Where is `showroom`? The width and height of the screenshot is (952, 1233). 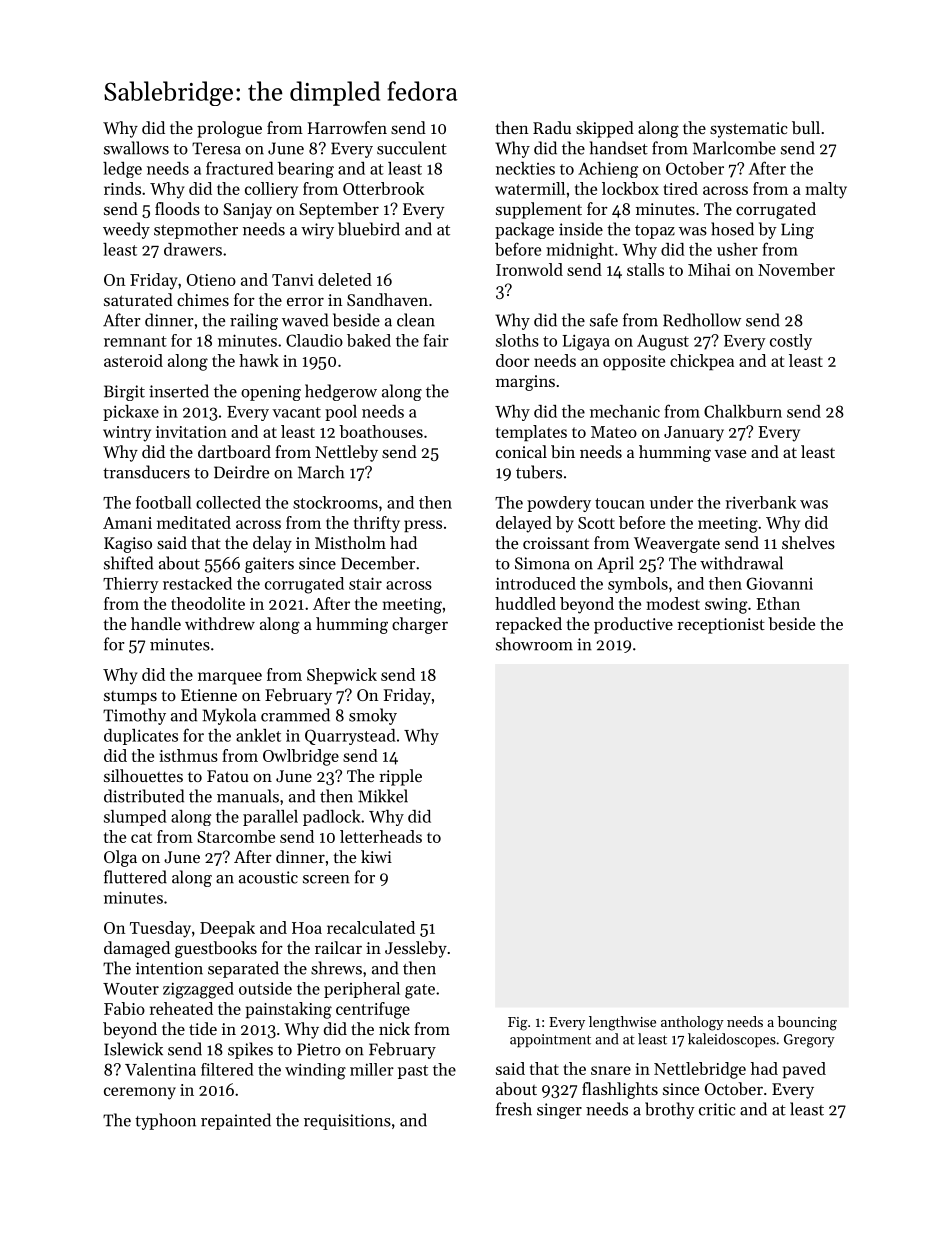 showroom is located at coordinates (534, 644).
